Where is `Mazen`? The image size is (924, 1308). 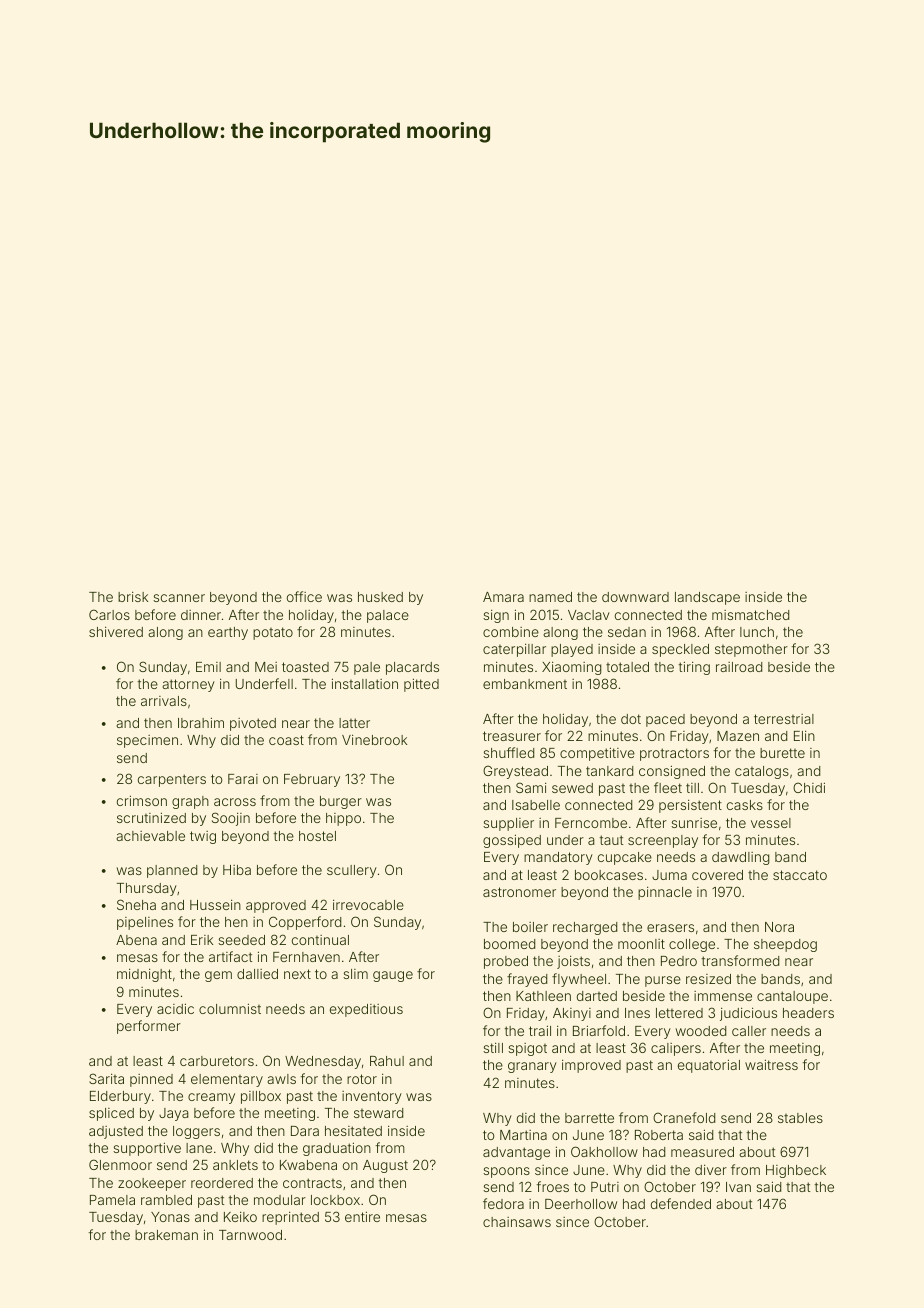
Mazen is located at coordinates (738, 736).
